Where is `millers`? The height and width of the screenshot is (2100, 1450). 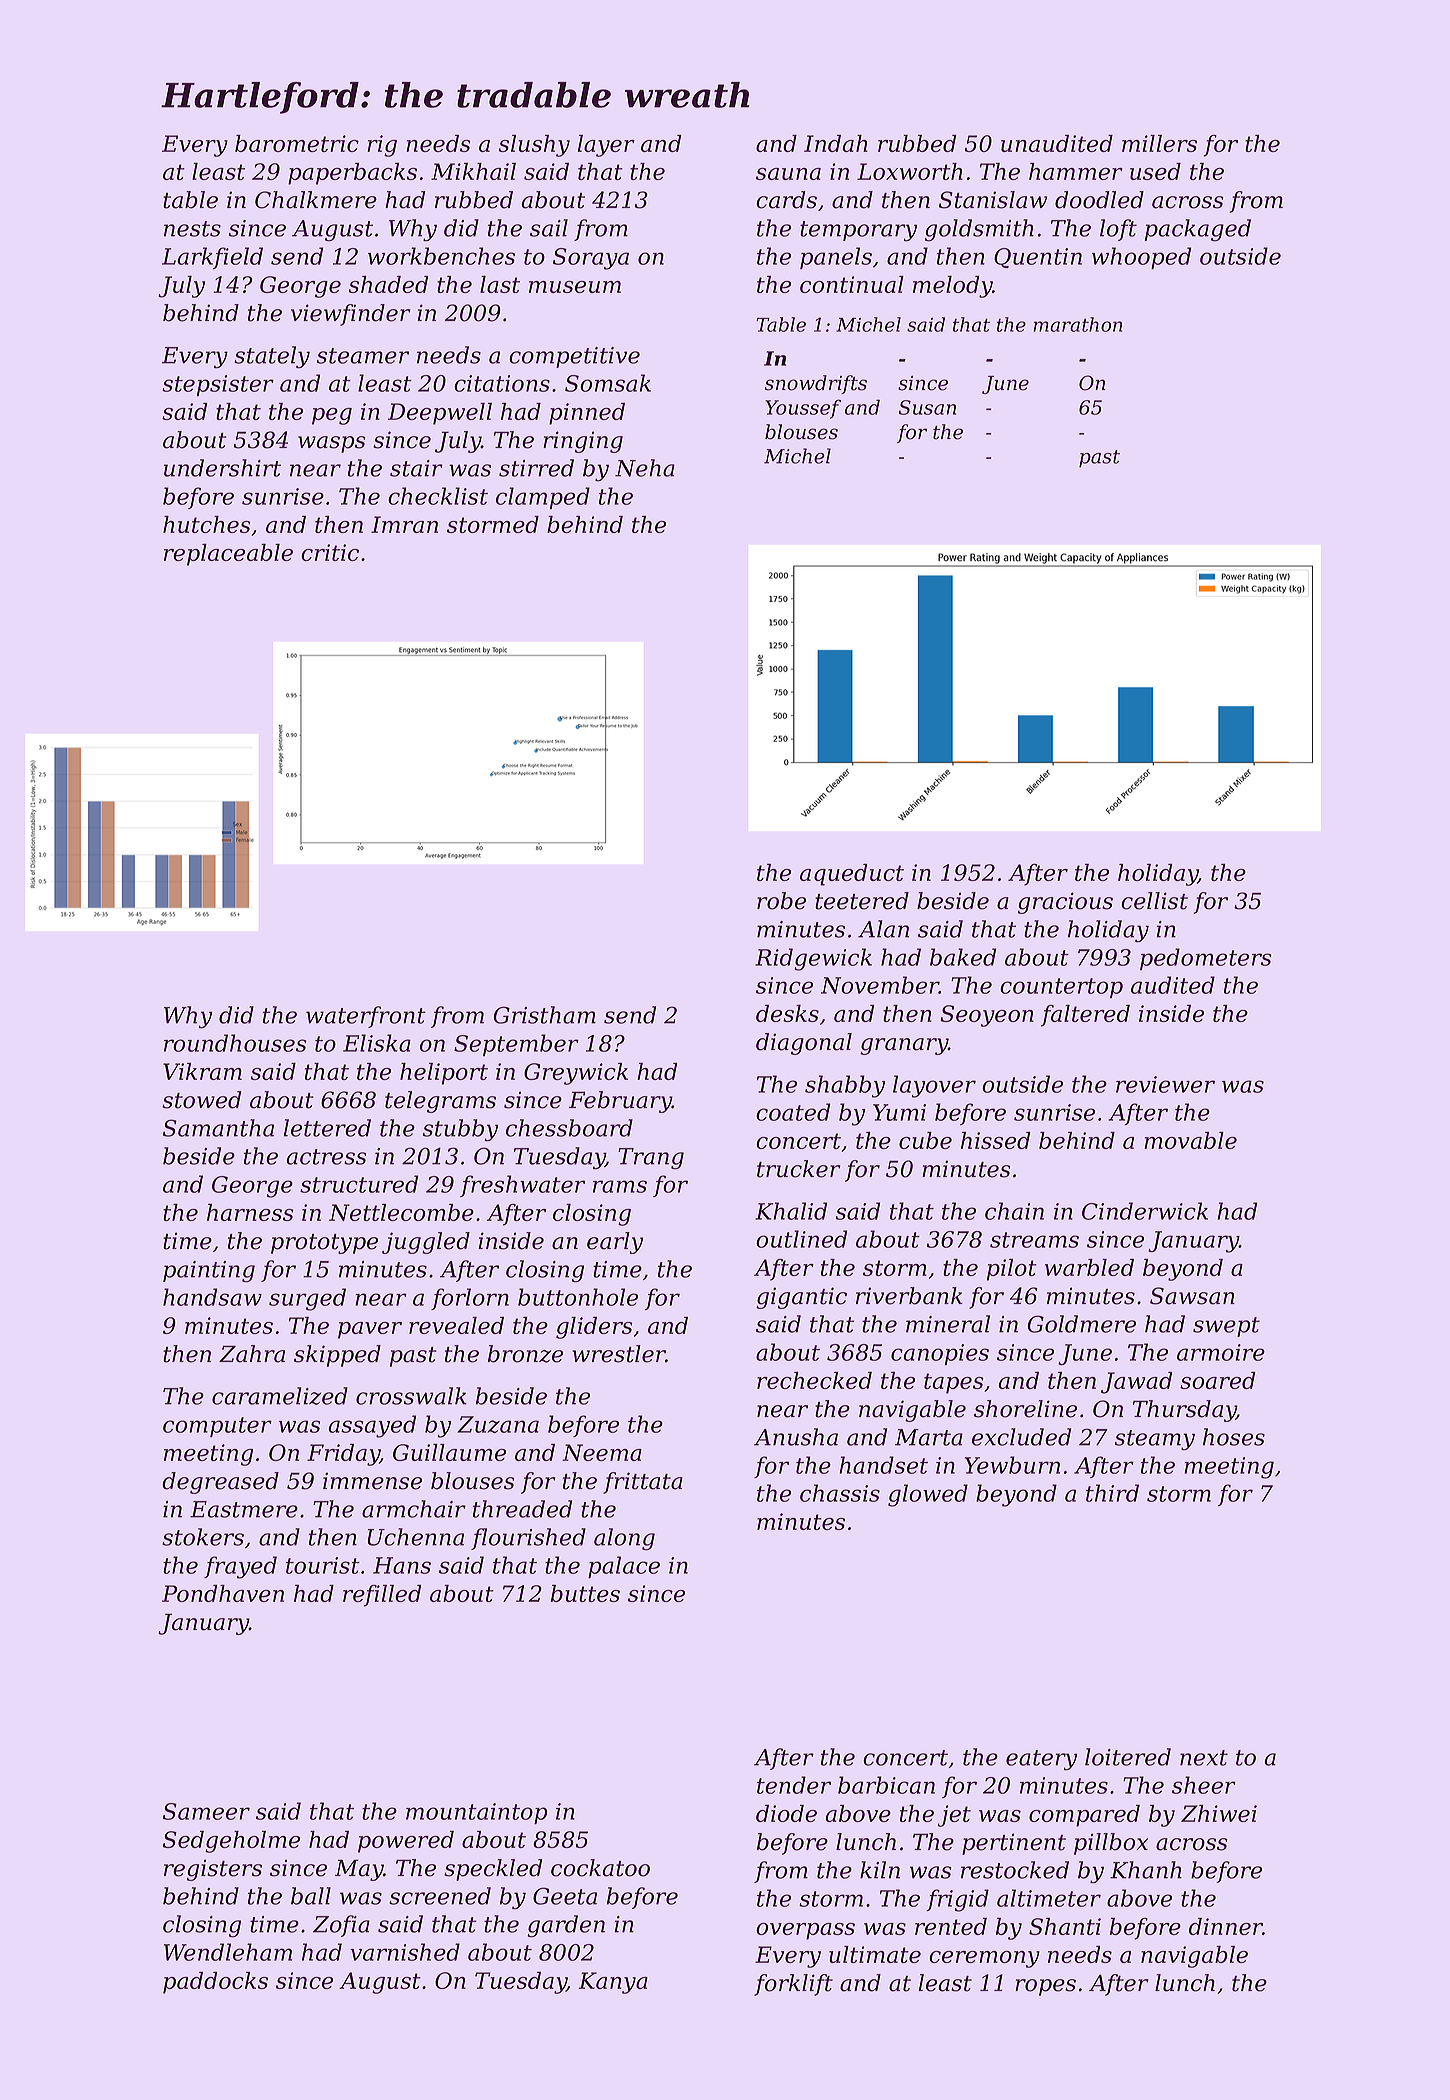 millers is located at coordinates (1159, 143).
